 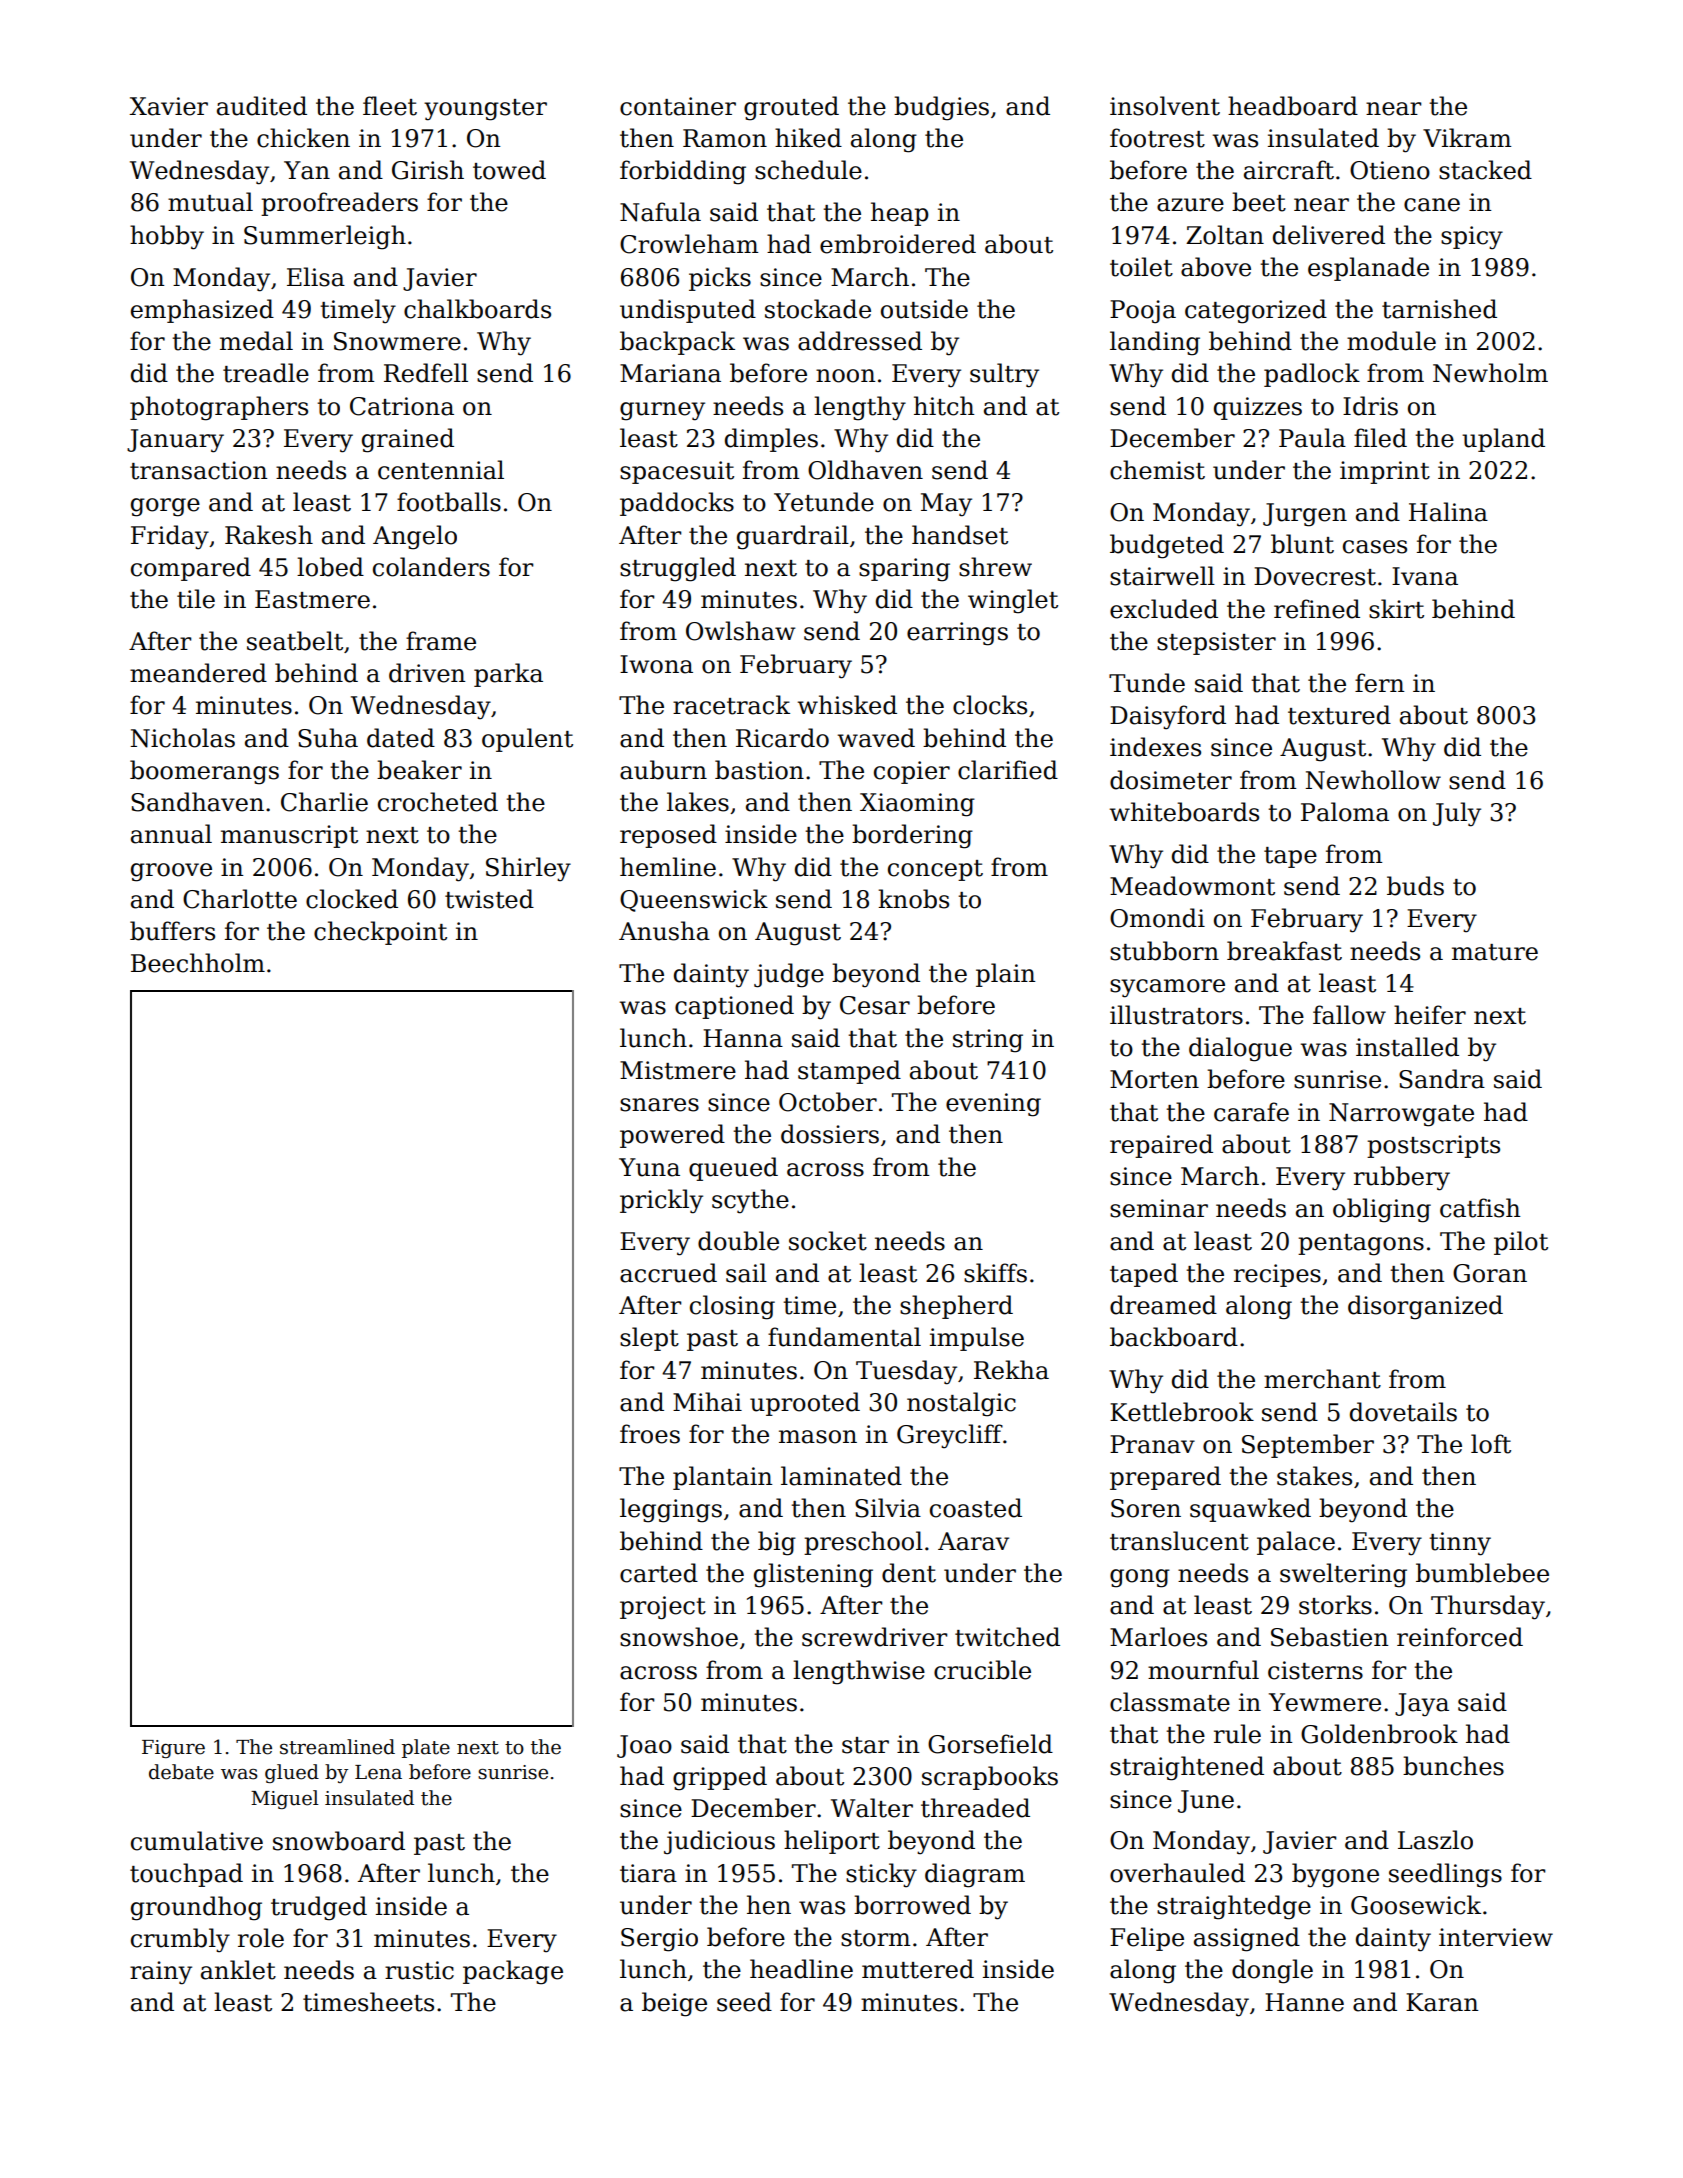 I want to click on Crowleham, so click(x=689, y=244).
